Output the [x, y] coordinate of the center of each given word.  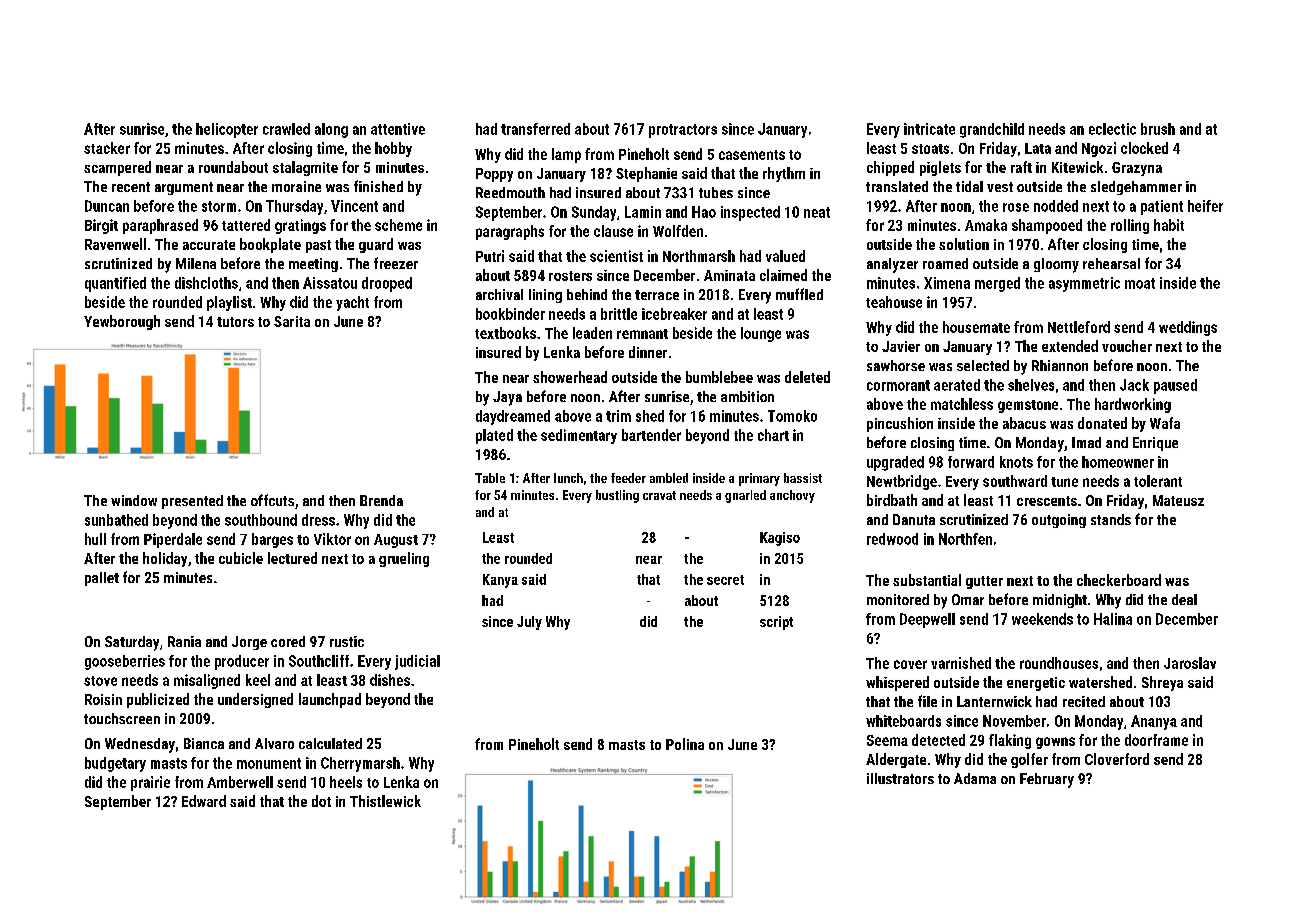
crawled [286, 129]
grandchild [992, 130]
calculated [330, 743]
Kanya [500, 581]
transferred [535, 129]
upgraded [895, 463]
